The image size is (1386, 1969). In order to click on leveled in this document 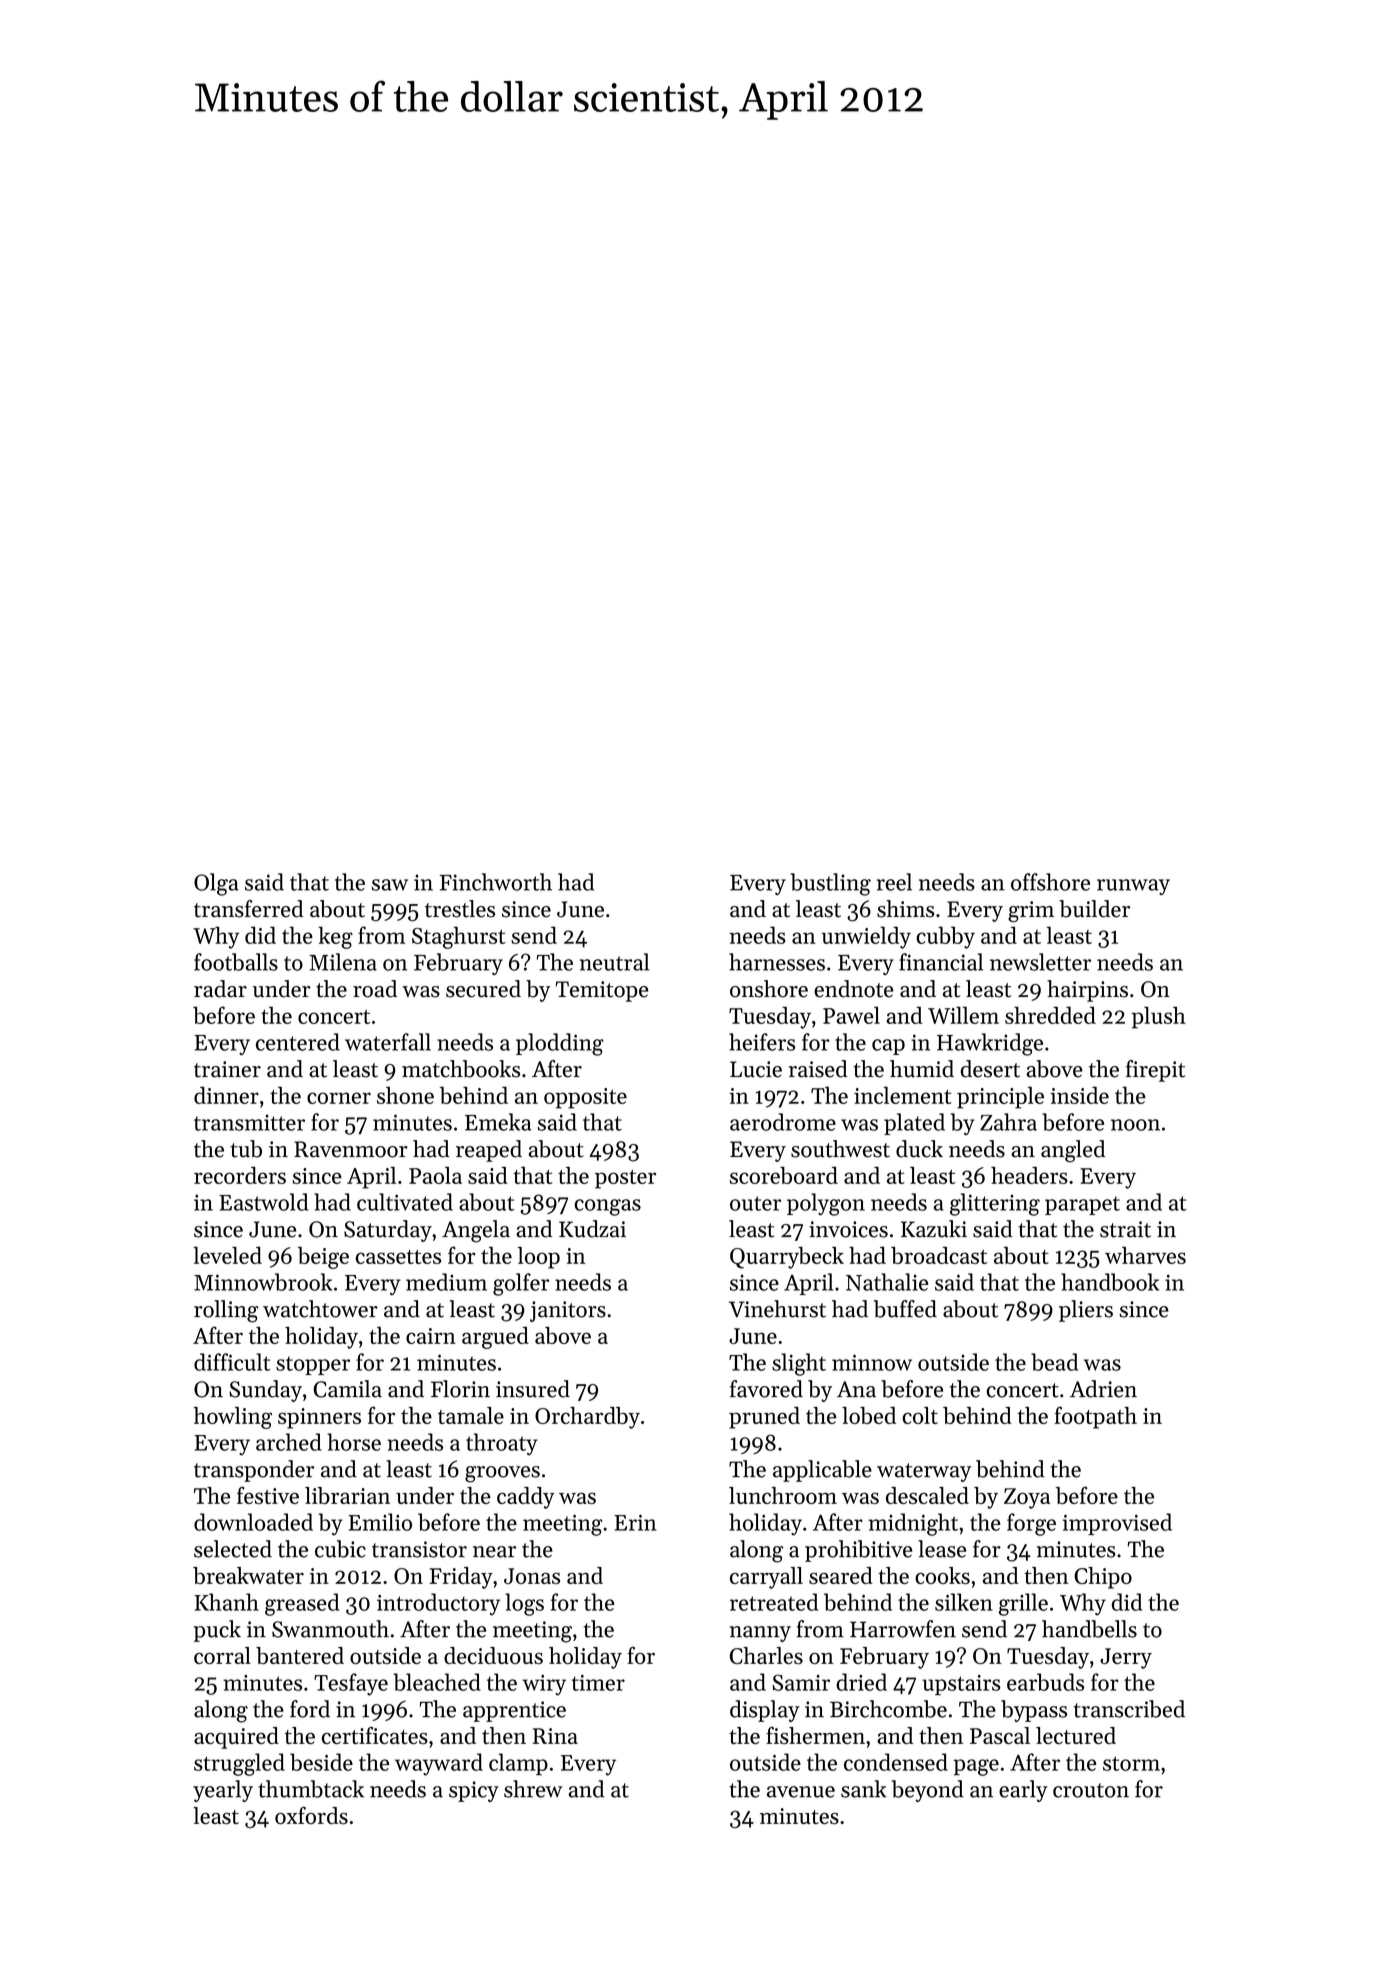, I will do `click(227, 1255)`.
